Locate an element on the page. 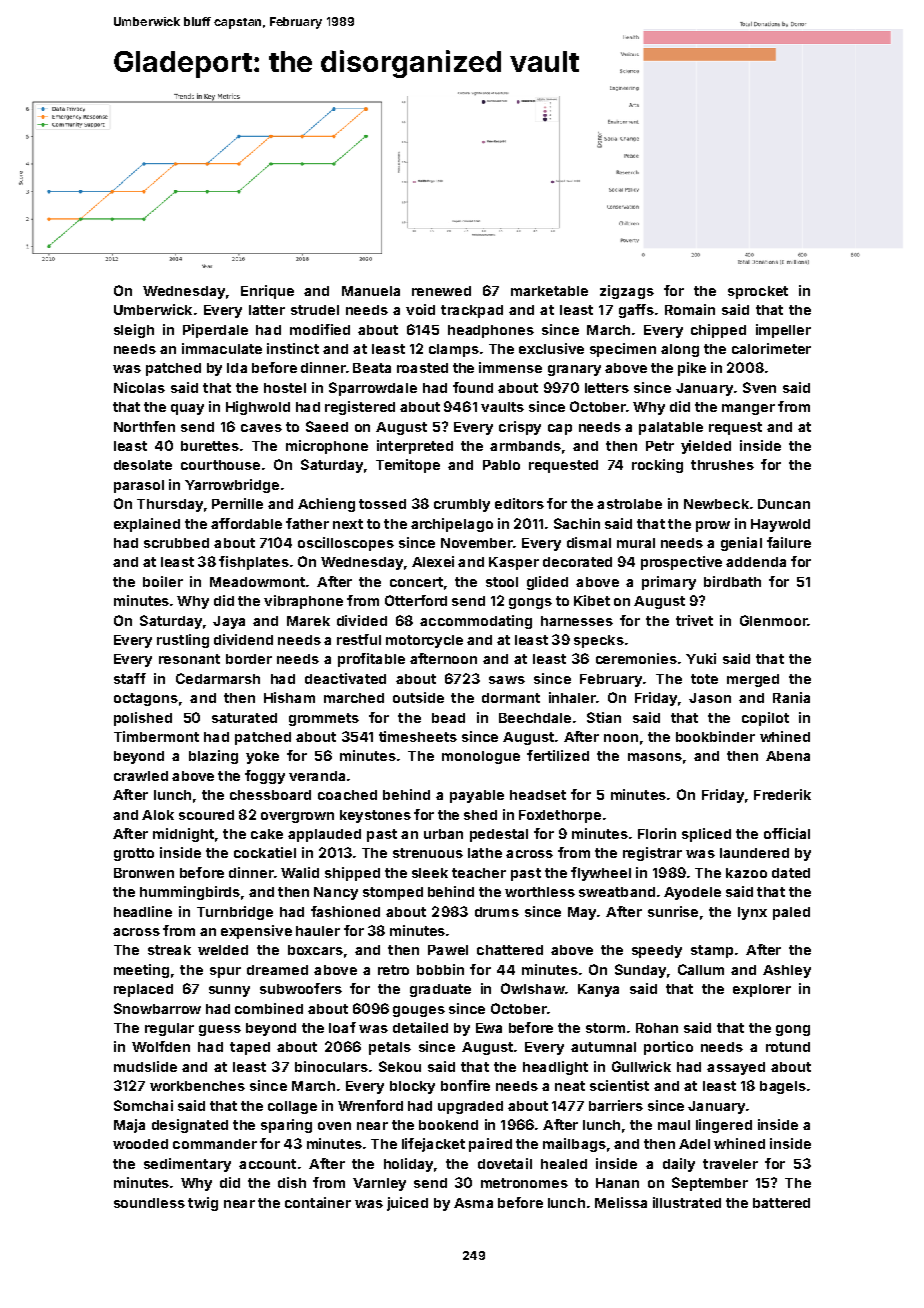  twig is located at coordinates (203, 1204).
